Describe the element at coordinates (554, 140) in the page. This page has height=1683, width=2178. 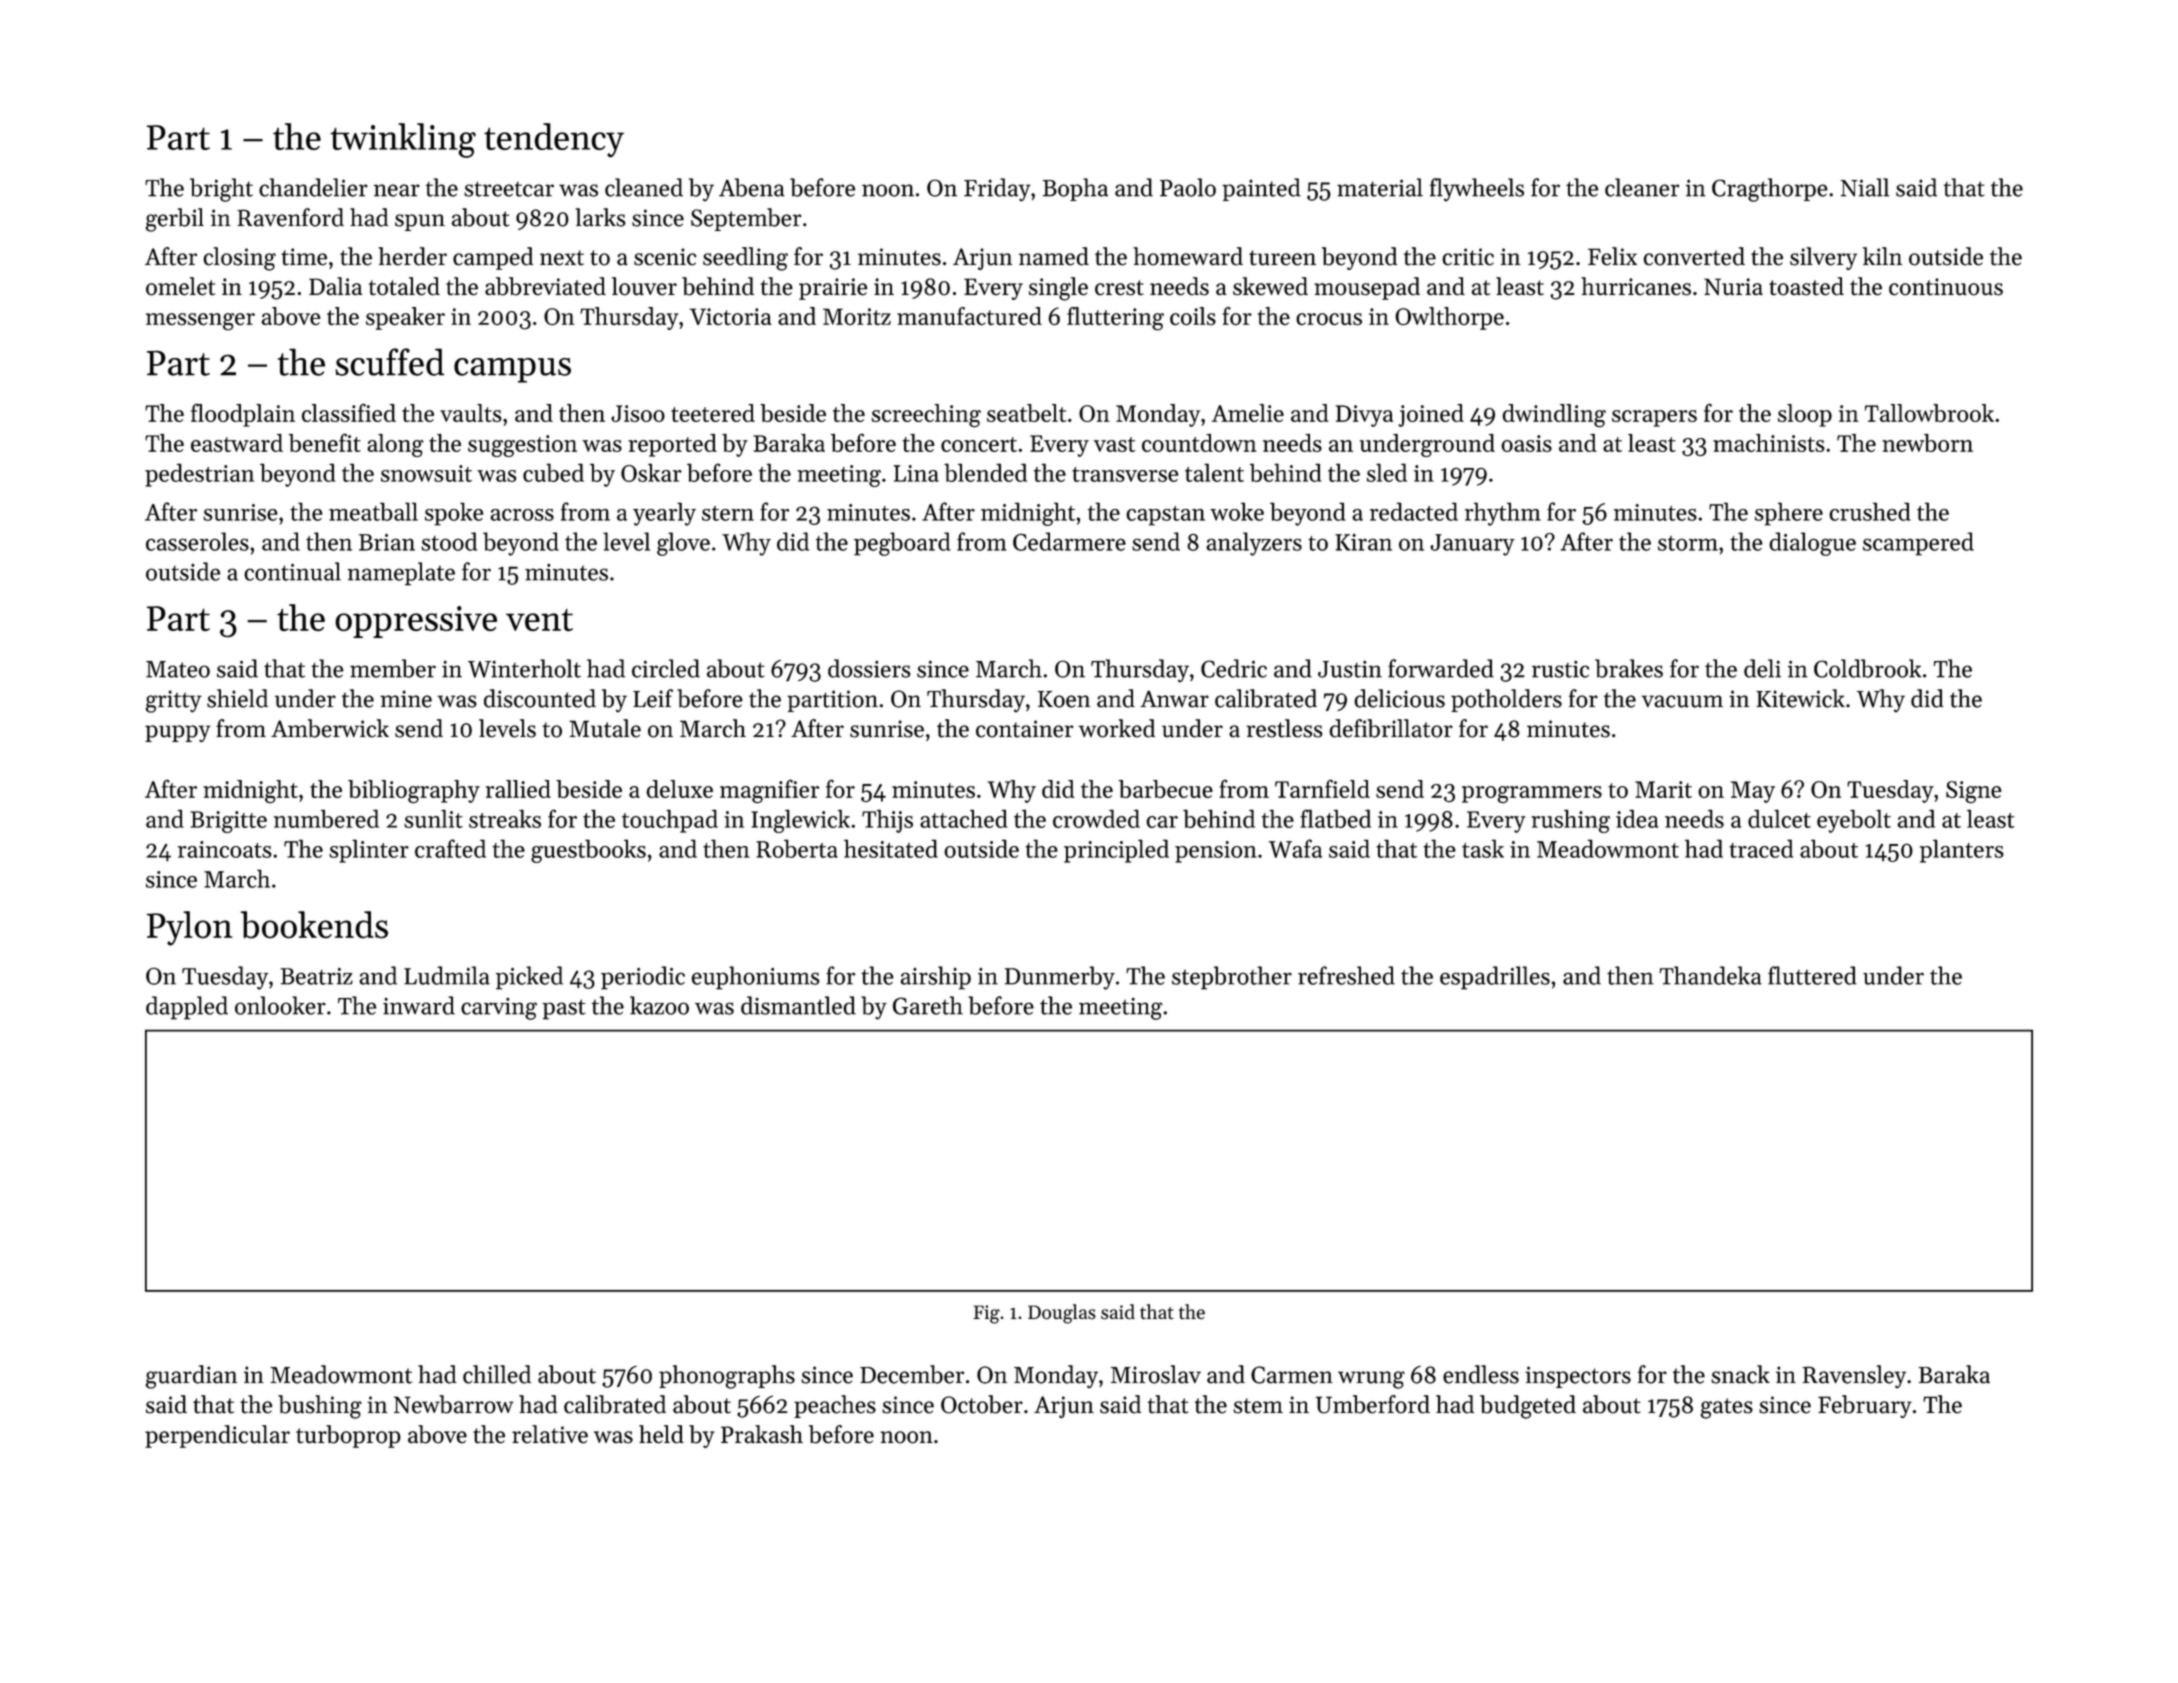
I see `tendency` at that location.
